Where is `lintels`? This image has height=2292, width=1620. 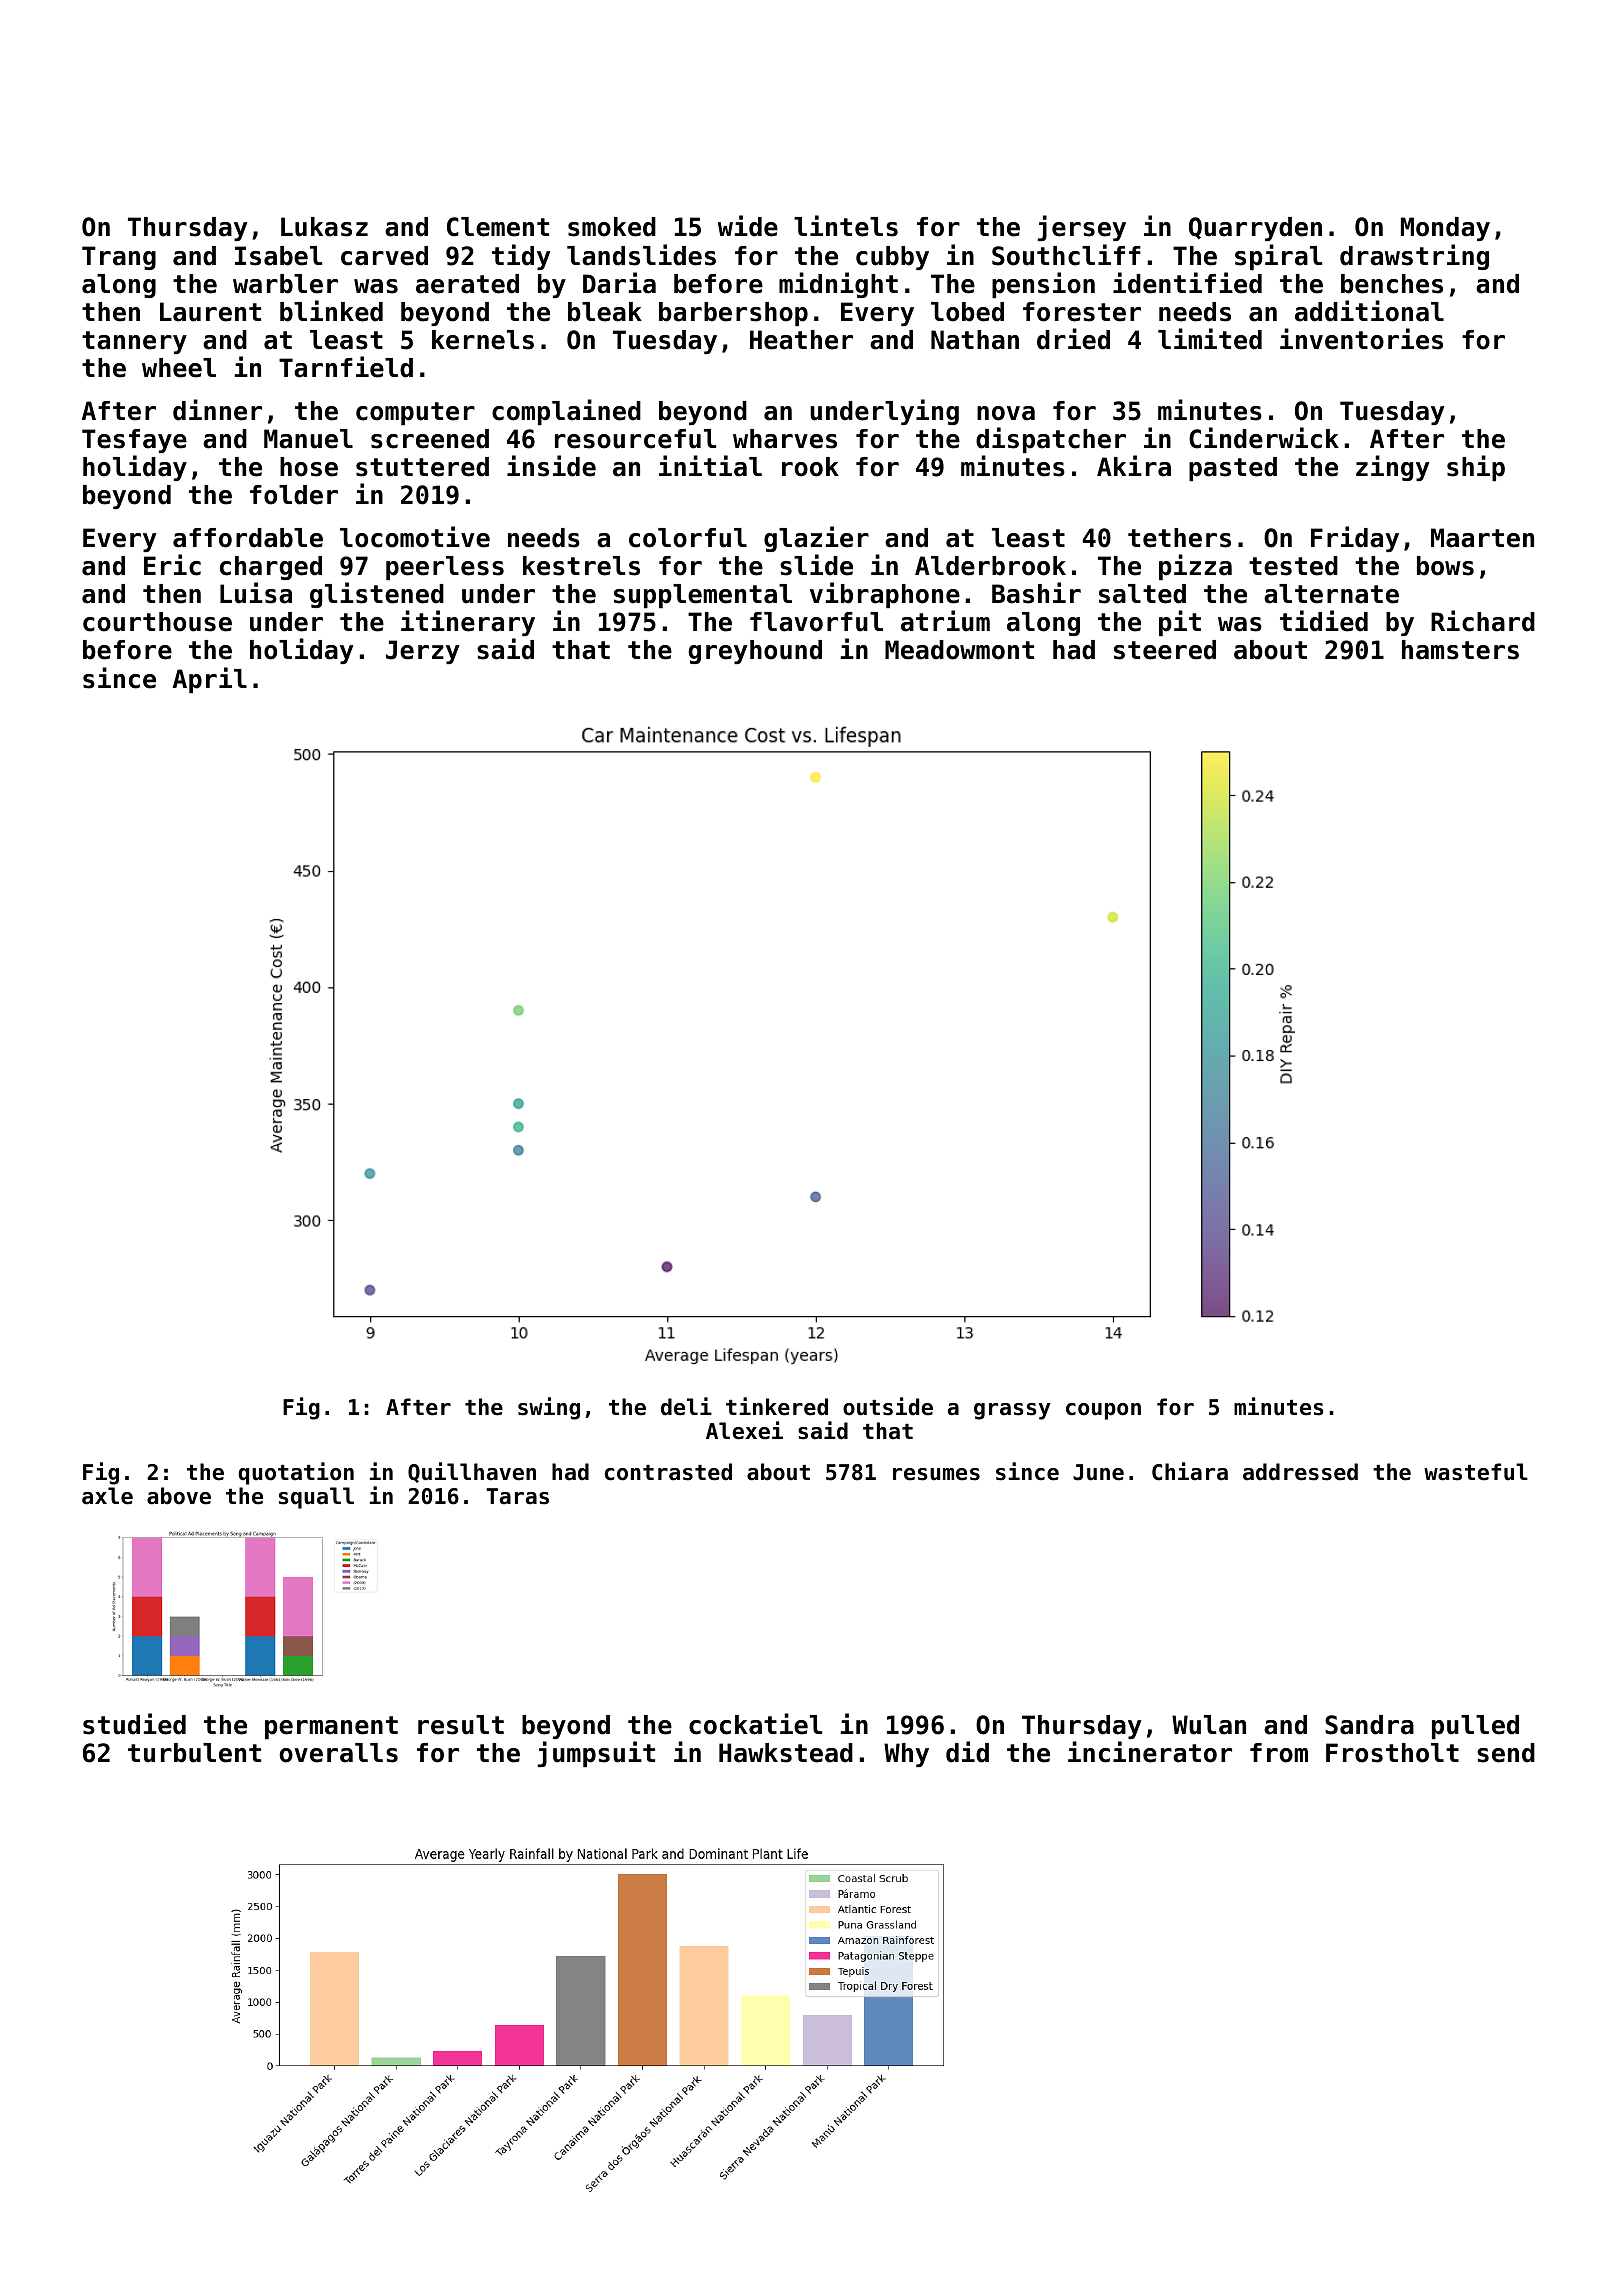
lintels is located at coordinates (846, 226).
